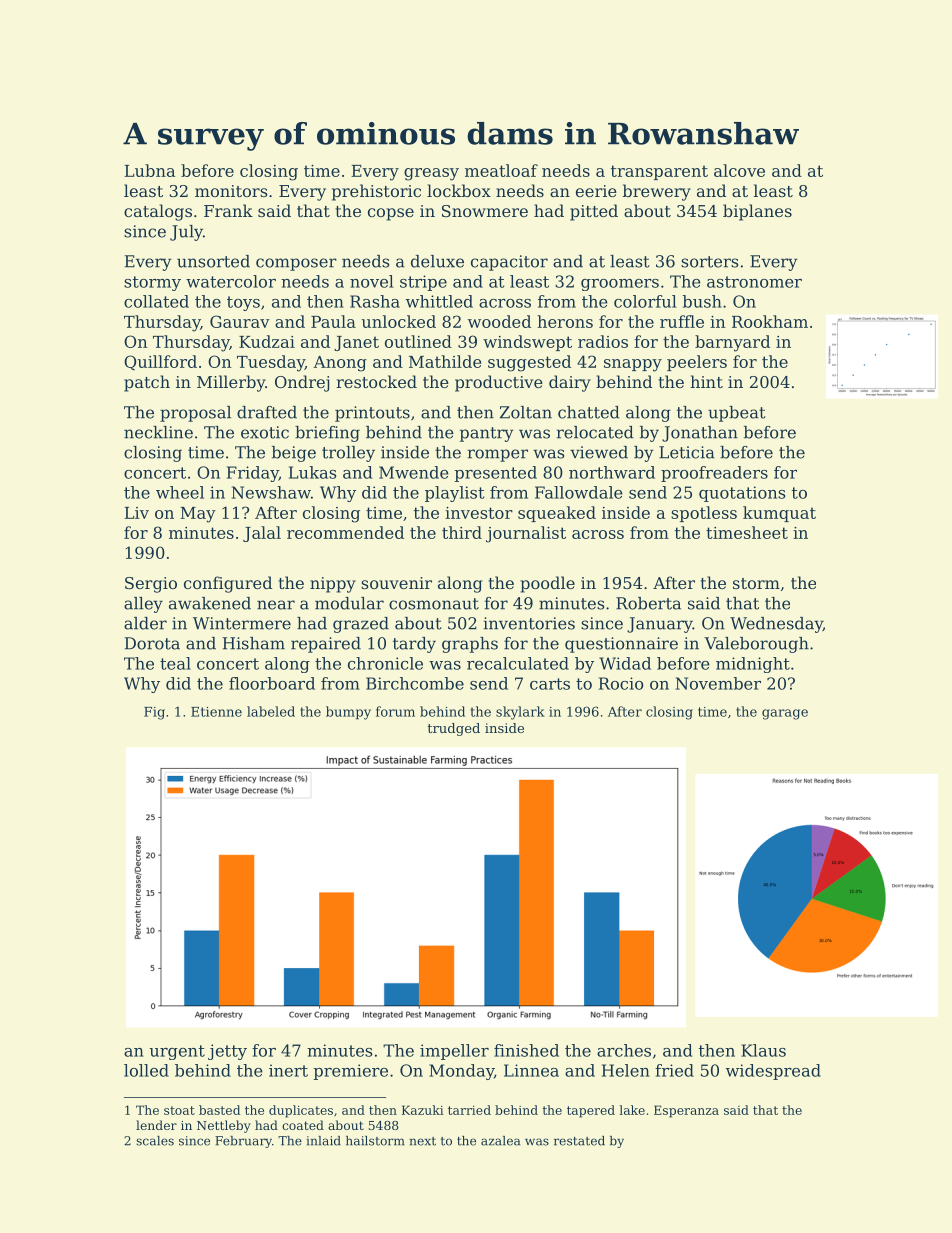 This page has height=1233, width=952. I want to click on inert, so click(288, 1070).
